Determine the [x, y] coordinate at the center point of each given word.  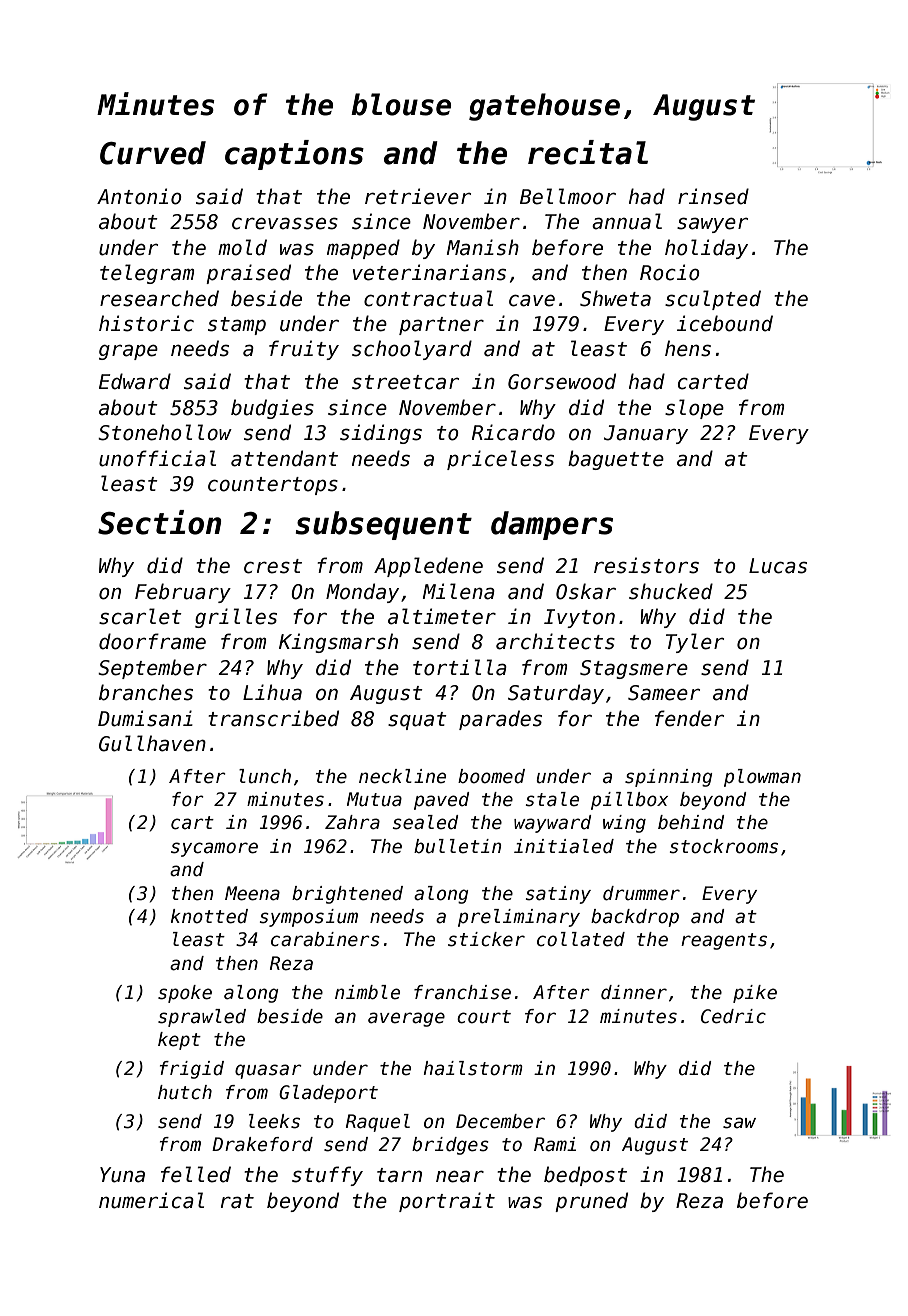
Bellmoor [568, 196]
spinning [669, 778]
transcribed [273, 718]
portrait [447, 1202]
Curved [153, 153]
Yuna [122, 1175]
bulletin [458, 846]
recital [588, 152]
